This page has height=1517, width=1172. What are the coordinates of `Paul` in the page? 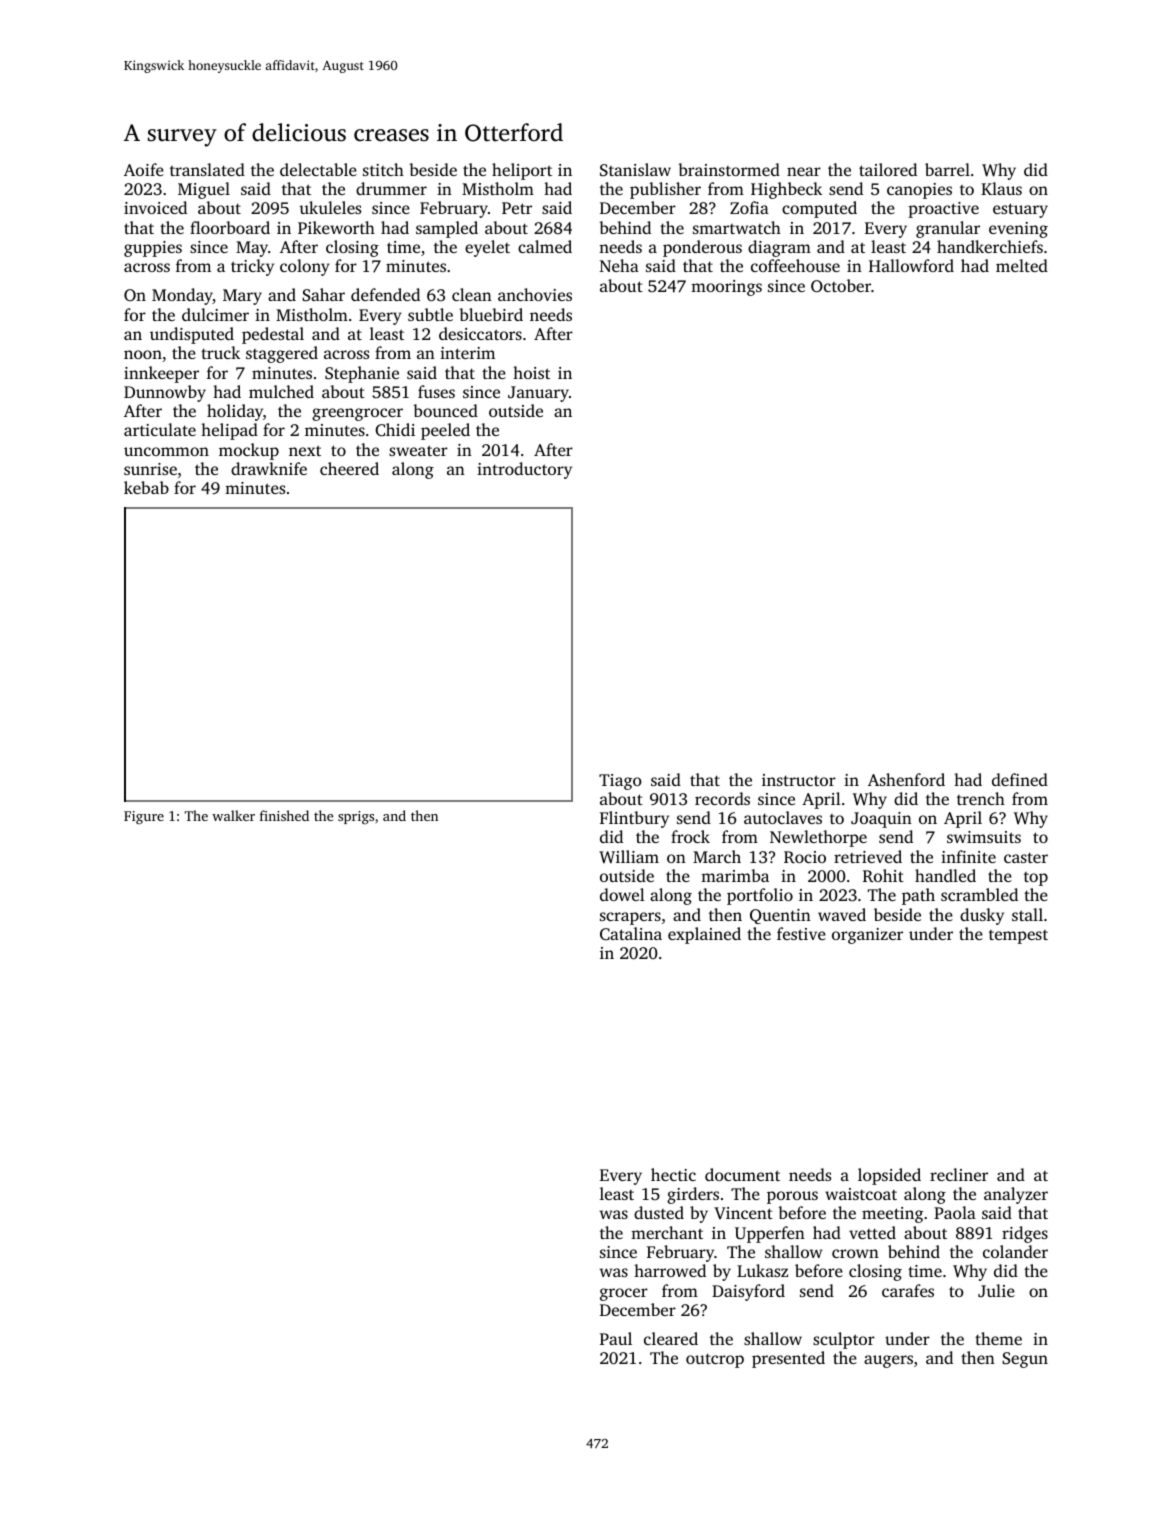 It's located at (616, 1338).
